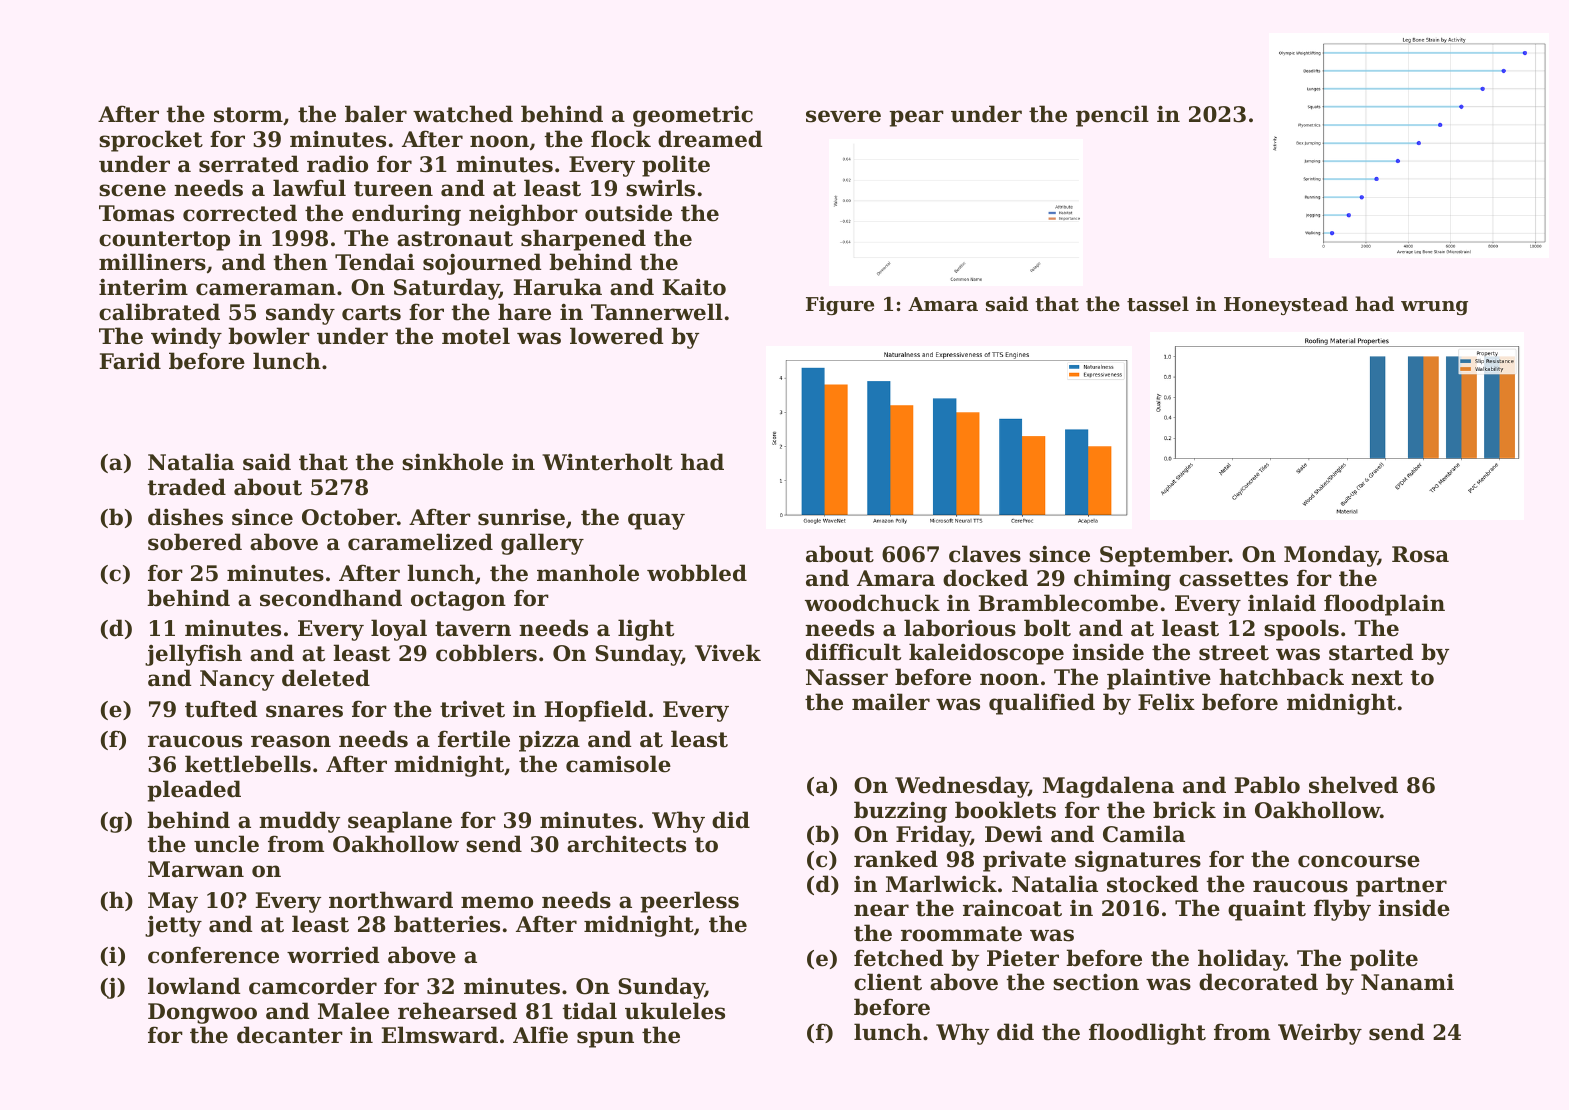 The width and height of the image is (1569, 1110). What do you see at coordinates (187, 487) in the image?
I see `traded` at bounding box center [187, 487].
